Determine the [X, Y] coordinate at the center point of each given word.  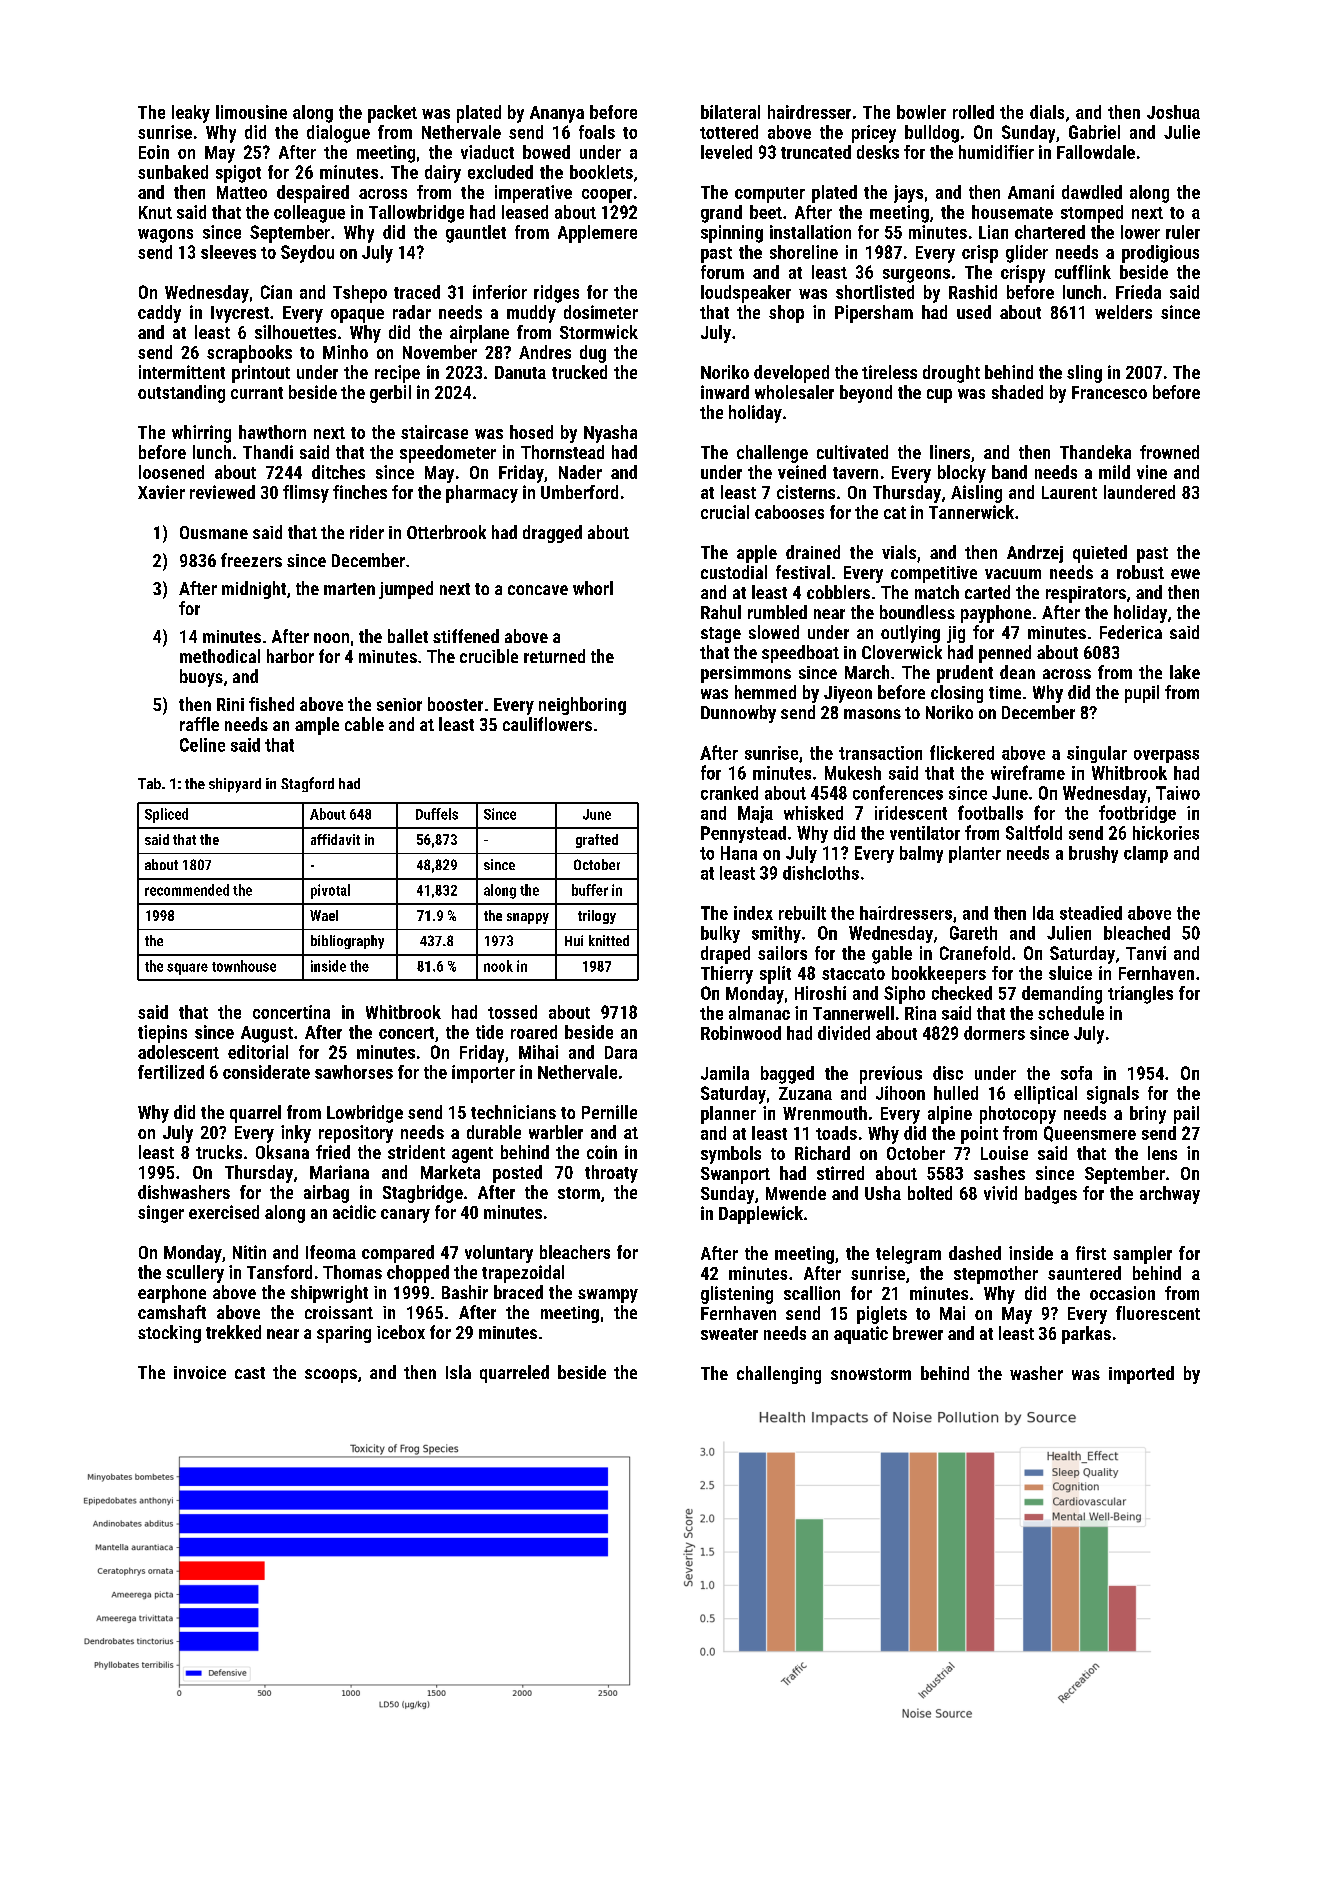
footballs [990, 812]
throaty [611, 1174]
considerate [266, 1072]
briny [1148, 1115]
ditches [338, 472]
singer [161, 1214]
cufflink [1083, 272]
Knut [155, 212]
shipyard [235, 785]
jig [956, 634]
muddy [531, 314]
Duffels [437, 814]
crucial [725, 512]
